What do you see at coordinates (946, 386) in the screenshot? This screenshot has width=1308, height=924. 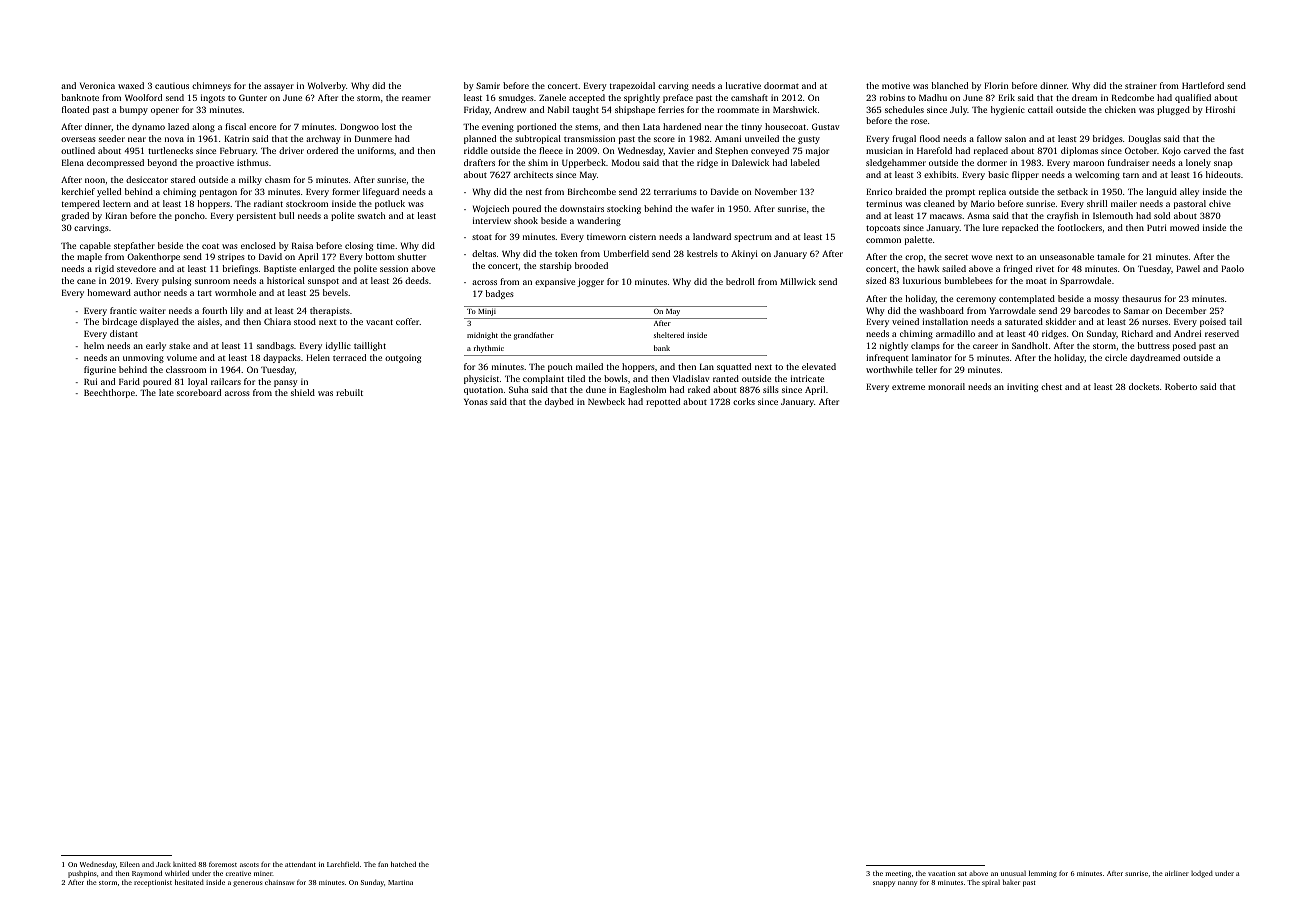 I see `monorail` at bounding box center [946, 386].
